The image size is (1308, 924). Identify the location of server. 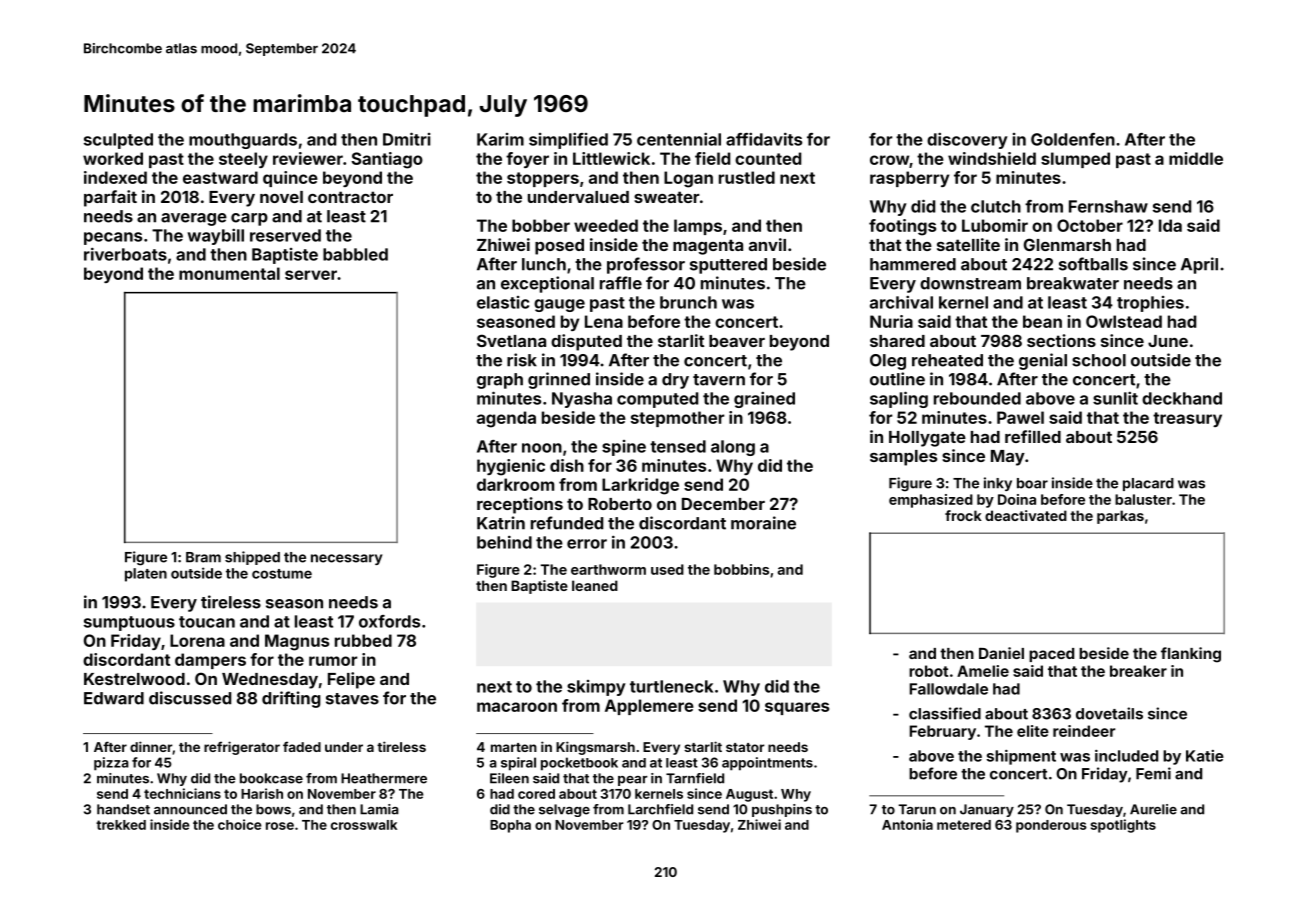
(311, 275).
